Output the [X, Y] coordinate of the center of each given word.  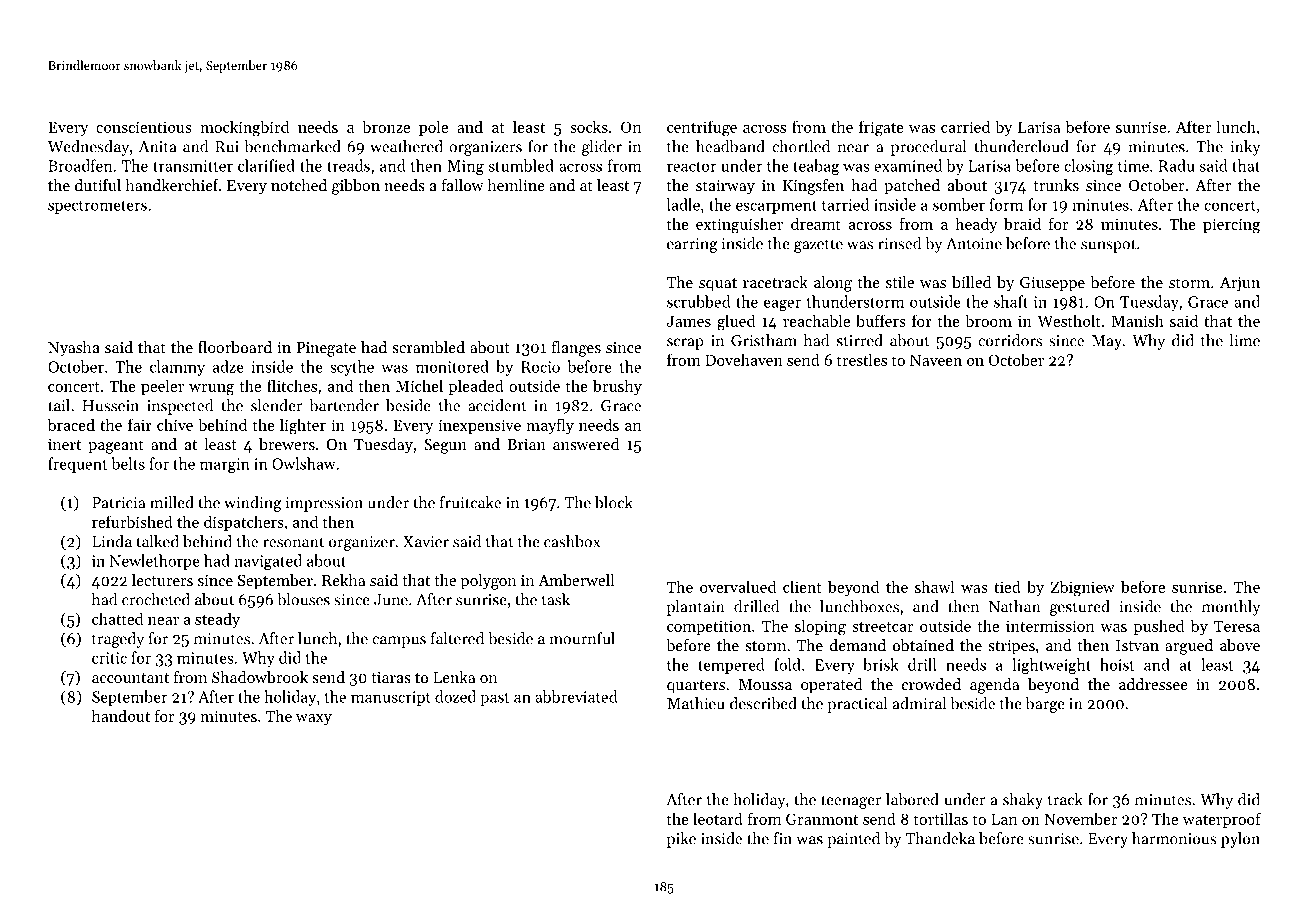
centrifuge [702, 128]
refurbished [132, 521]
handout [121, 715]
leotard [718, 818]
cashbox [572, 541]
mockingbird [244, 128]
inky [1245, 148]
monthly [1231, 608]
